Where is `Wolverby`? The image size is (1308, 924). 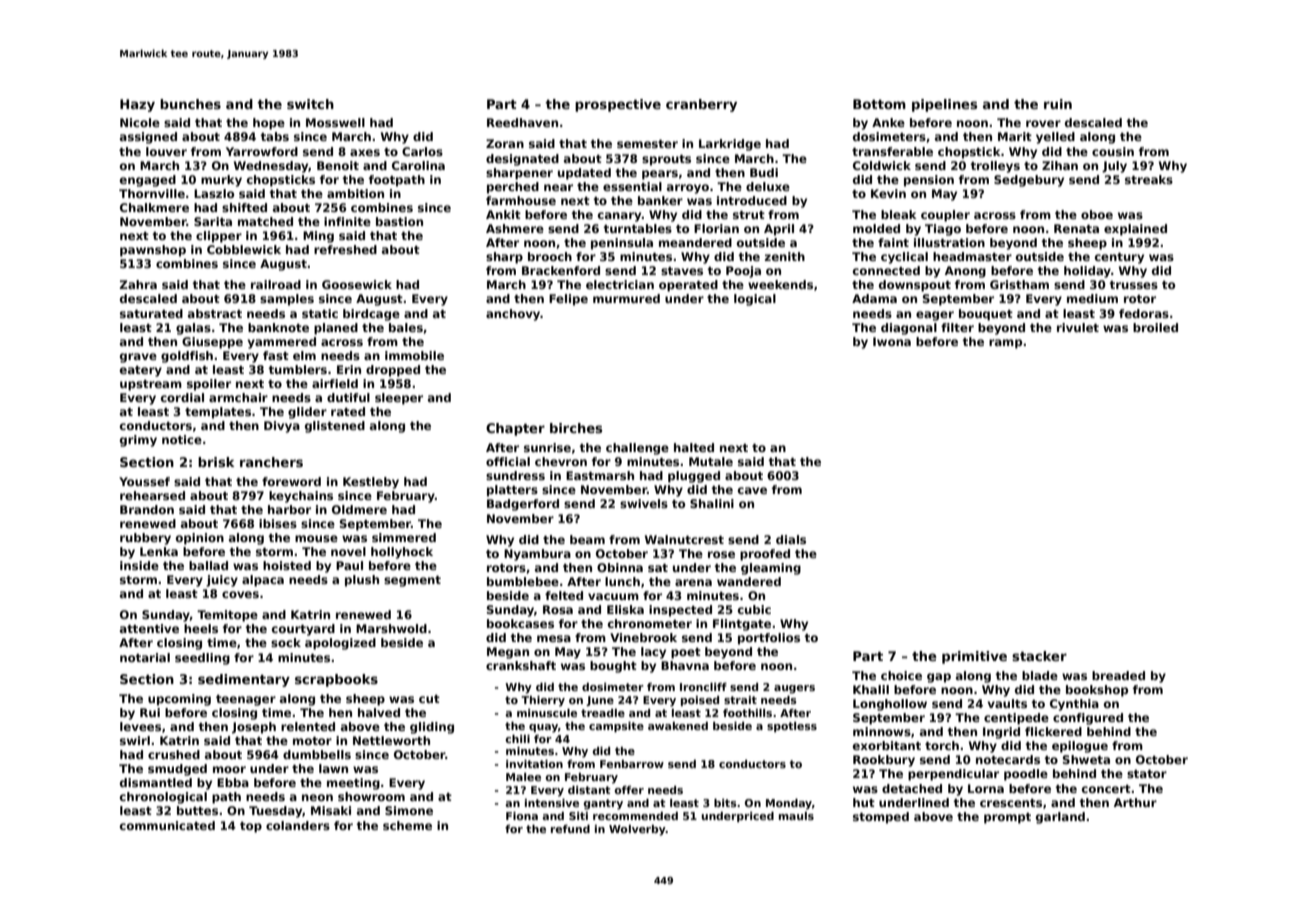 Wolverby is located at coordinates (637, 830).
